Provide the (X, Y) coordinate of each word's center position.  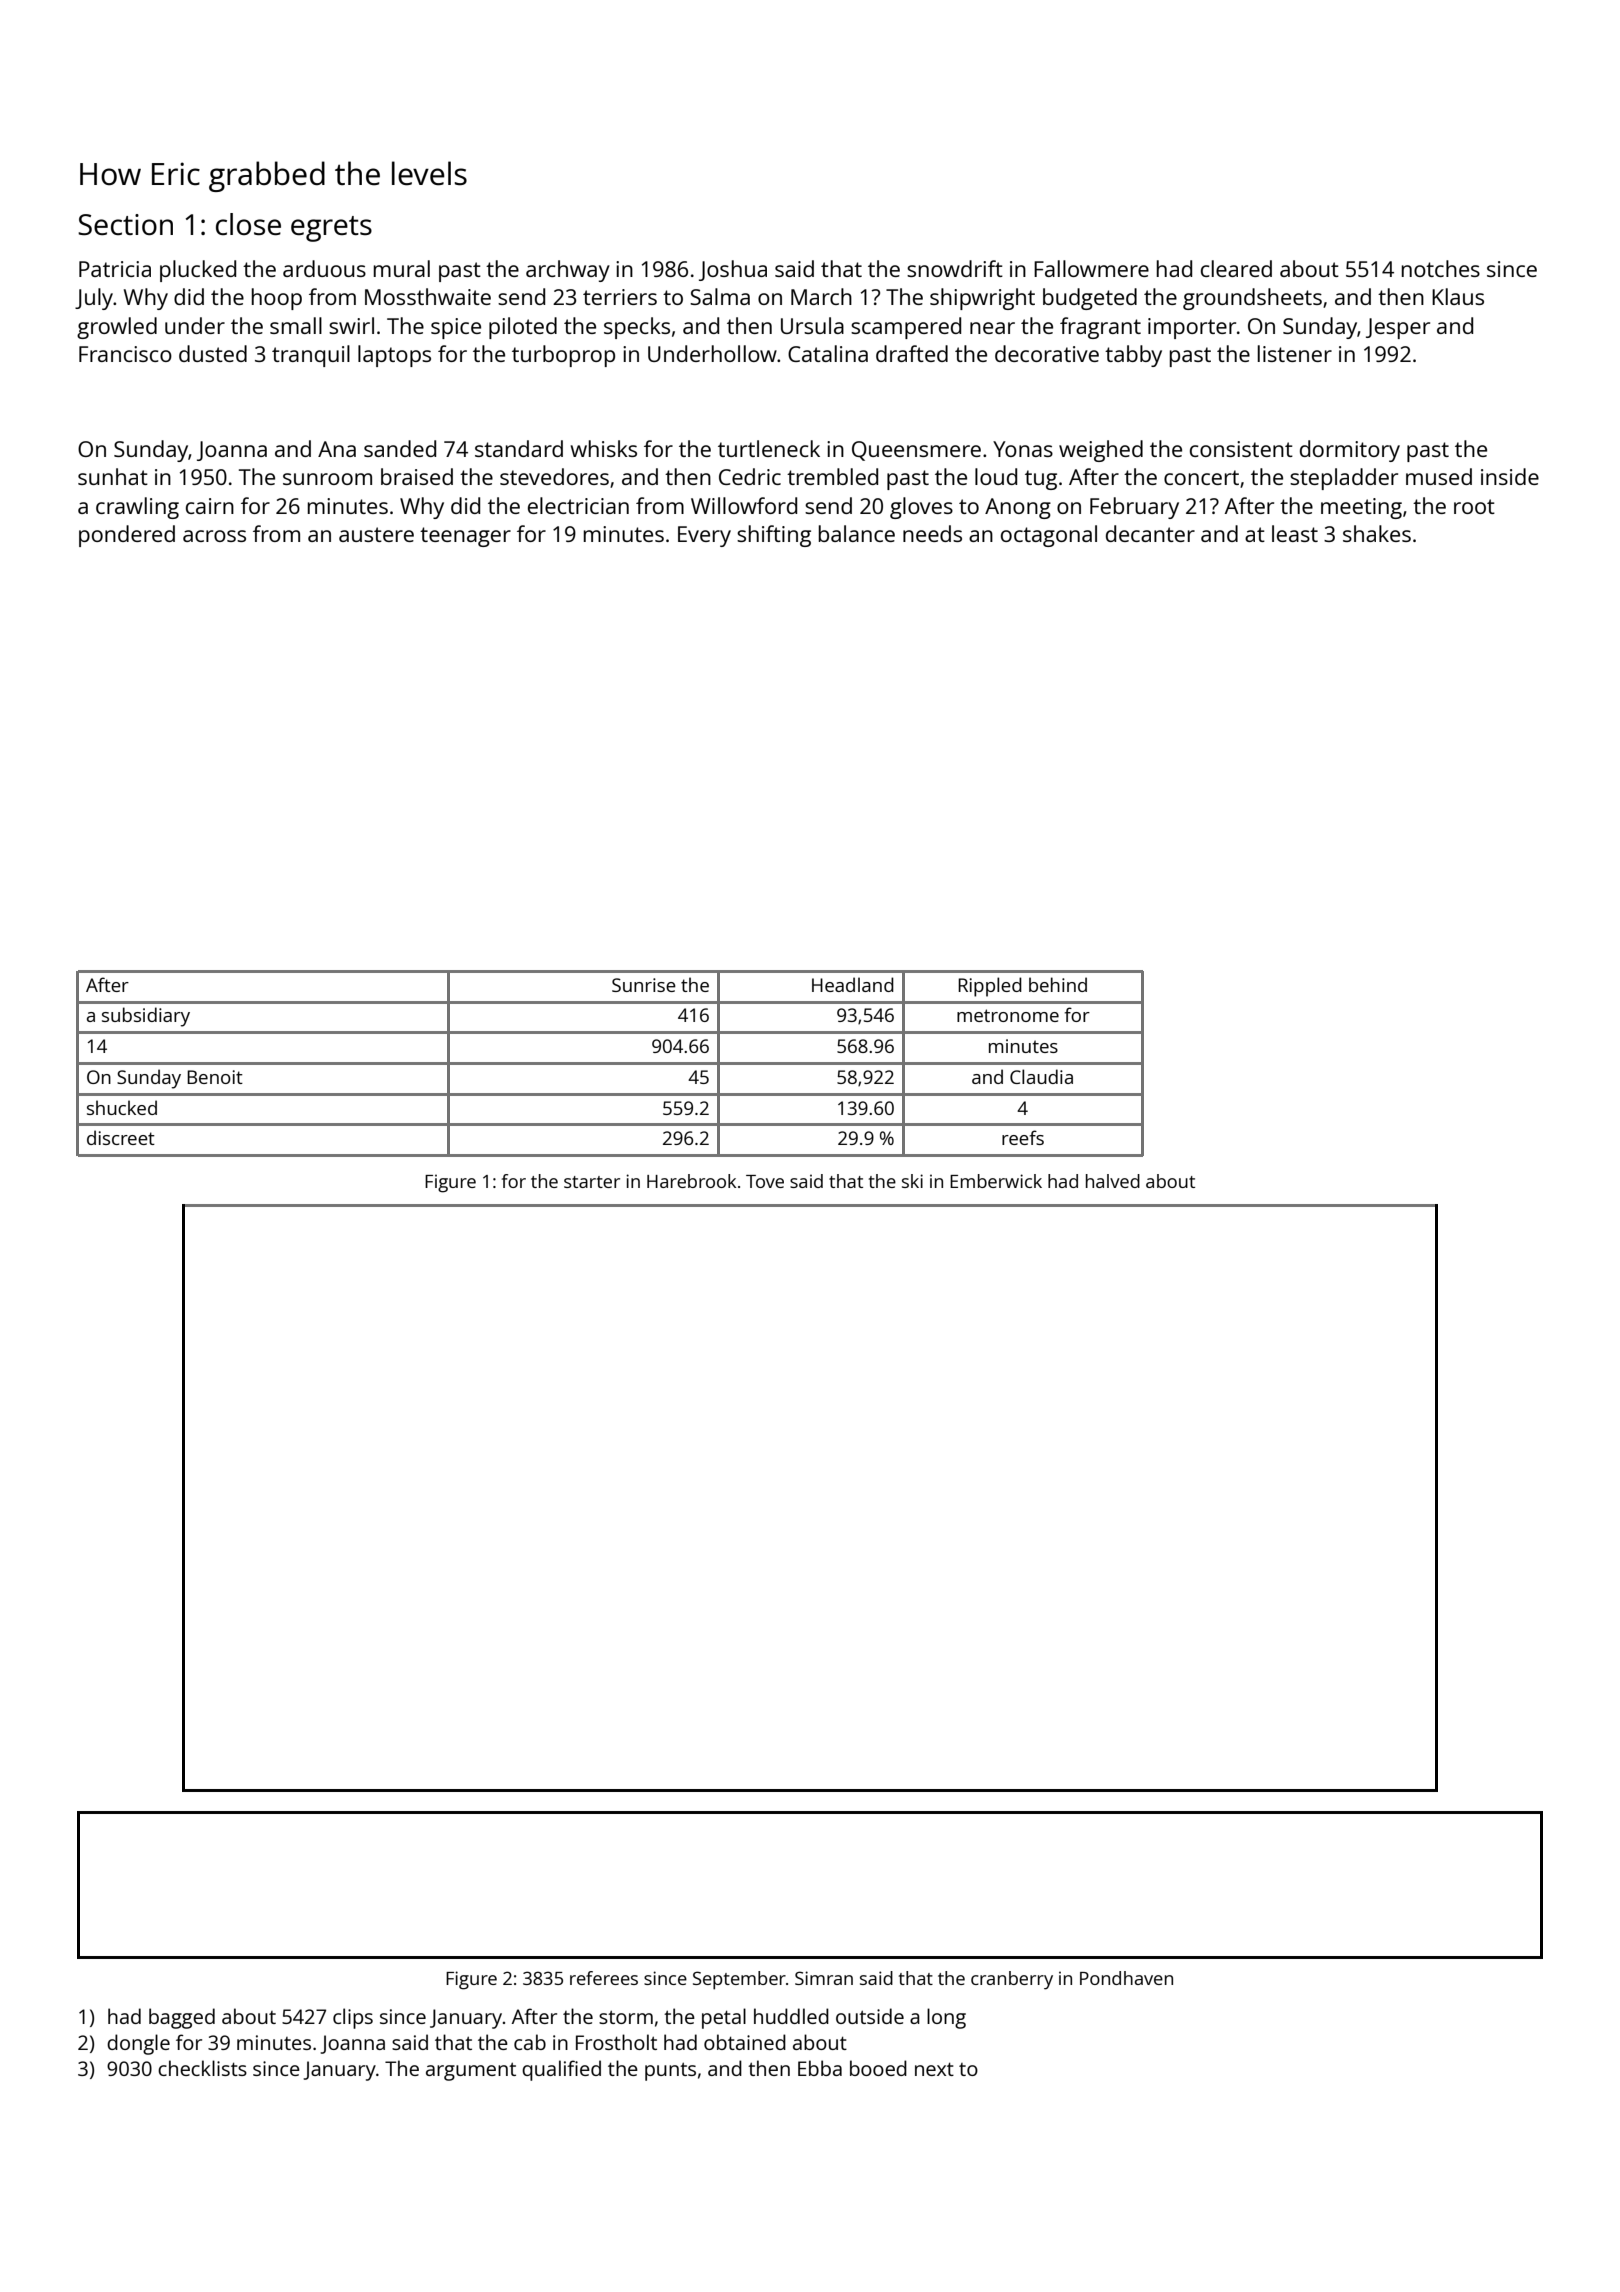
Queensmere (916, 451)
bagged (182, 2018)
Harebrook (691, 1181)
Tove (765, 1181)
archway (568, 271)
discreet (121, 1137)
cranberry (1012, 1980)
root (1474, 506)
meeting (1361, 508)
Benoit (215, 1077)
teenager (465, 537)
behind (1058, 984)
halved (1113, 1181)
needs (932, 533)
